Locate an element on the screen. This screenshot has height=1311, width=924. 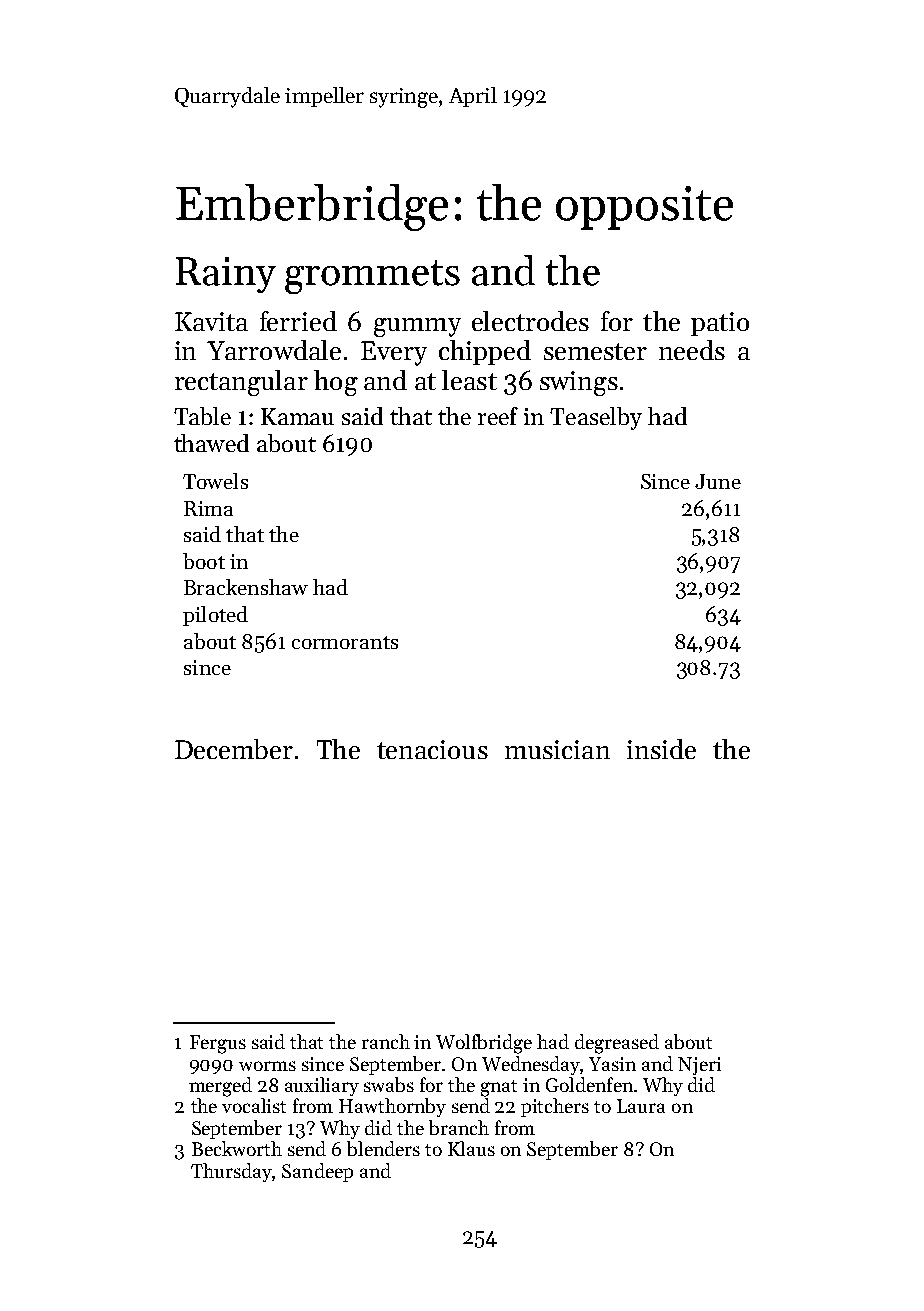
Thursday is located at coordinates (232, 1172).
